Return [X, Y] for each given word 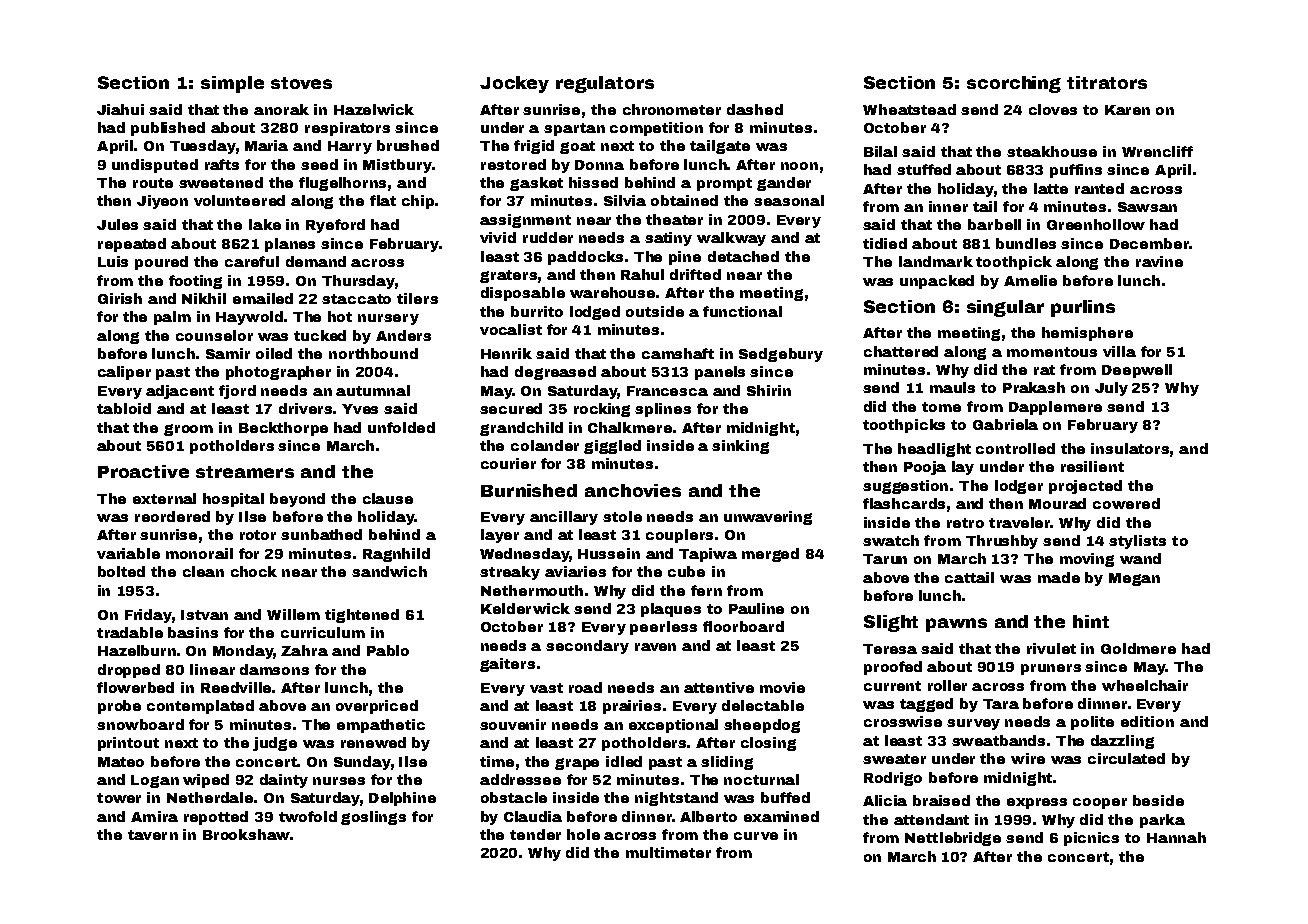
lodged [595, 313]
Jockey [514, 84]
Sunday [362, 763]
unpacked [937, 282]
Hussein [609, 553]
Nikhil [204, 298]
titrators [1107, 82]
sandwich [389, 571]
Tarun [885, 559]
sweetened [221, 182]
